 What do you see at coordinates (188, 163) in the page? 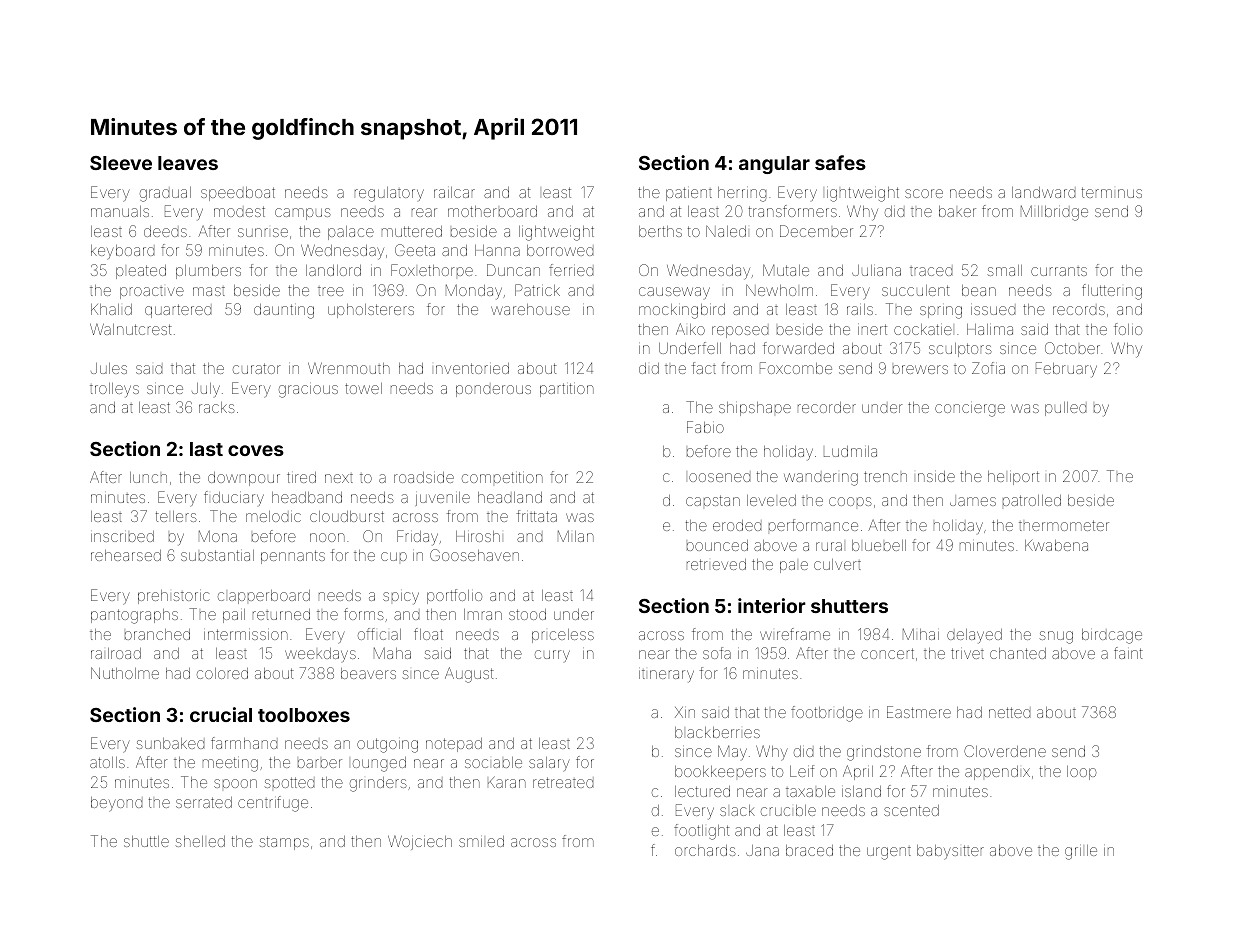
I see `leaves` at bounding box center [188, 163].
